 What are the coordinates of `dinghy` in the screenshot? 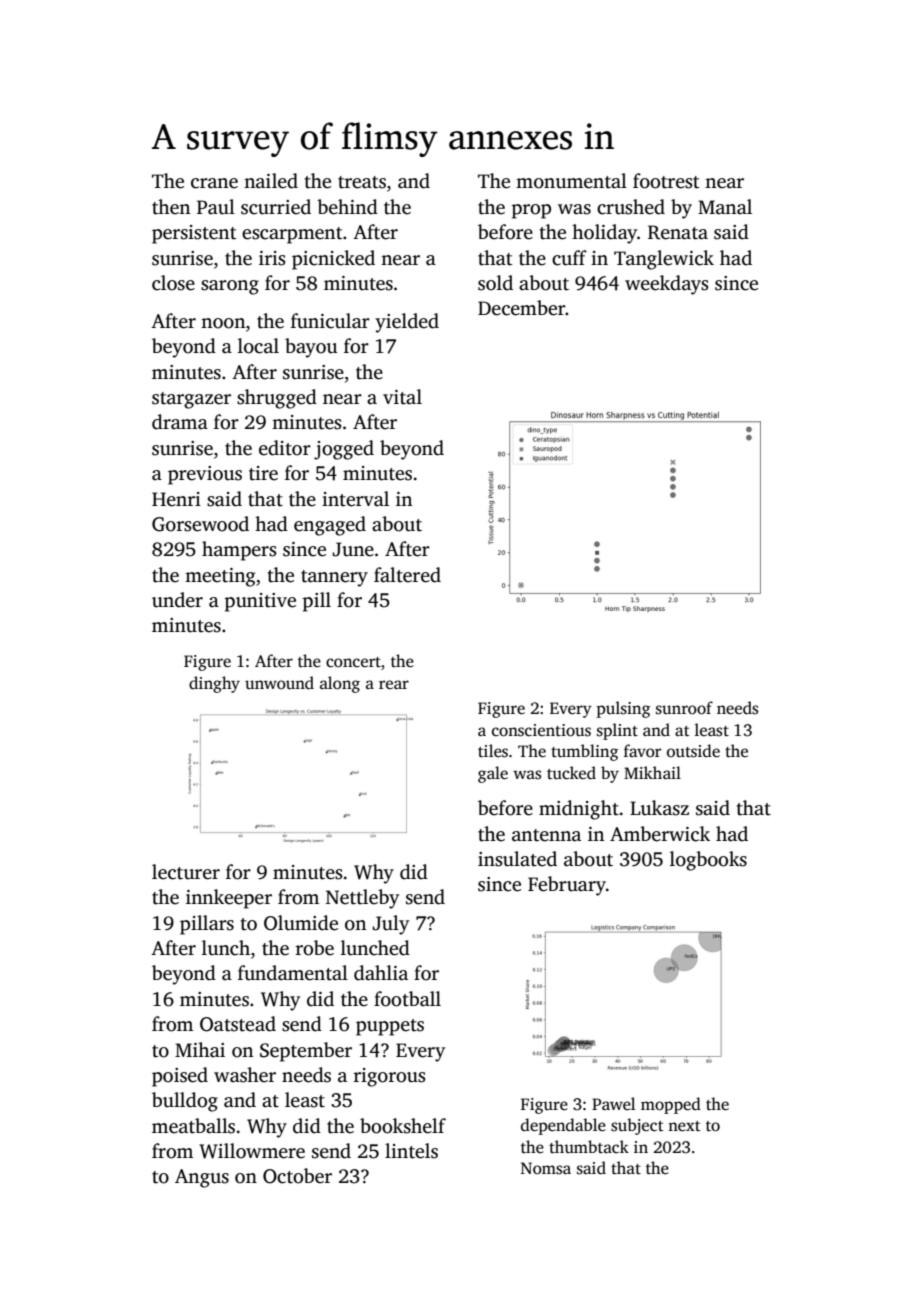 It's located at (214, 684).
